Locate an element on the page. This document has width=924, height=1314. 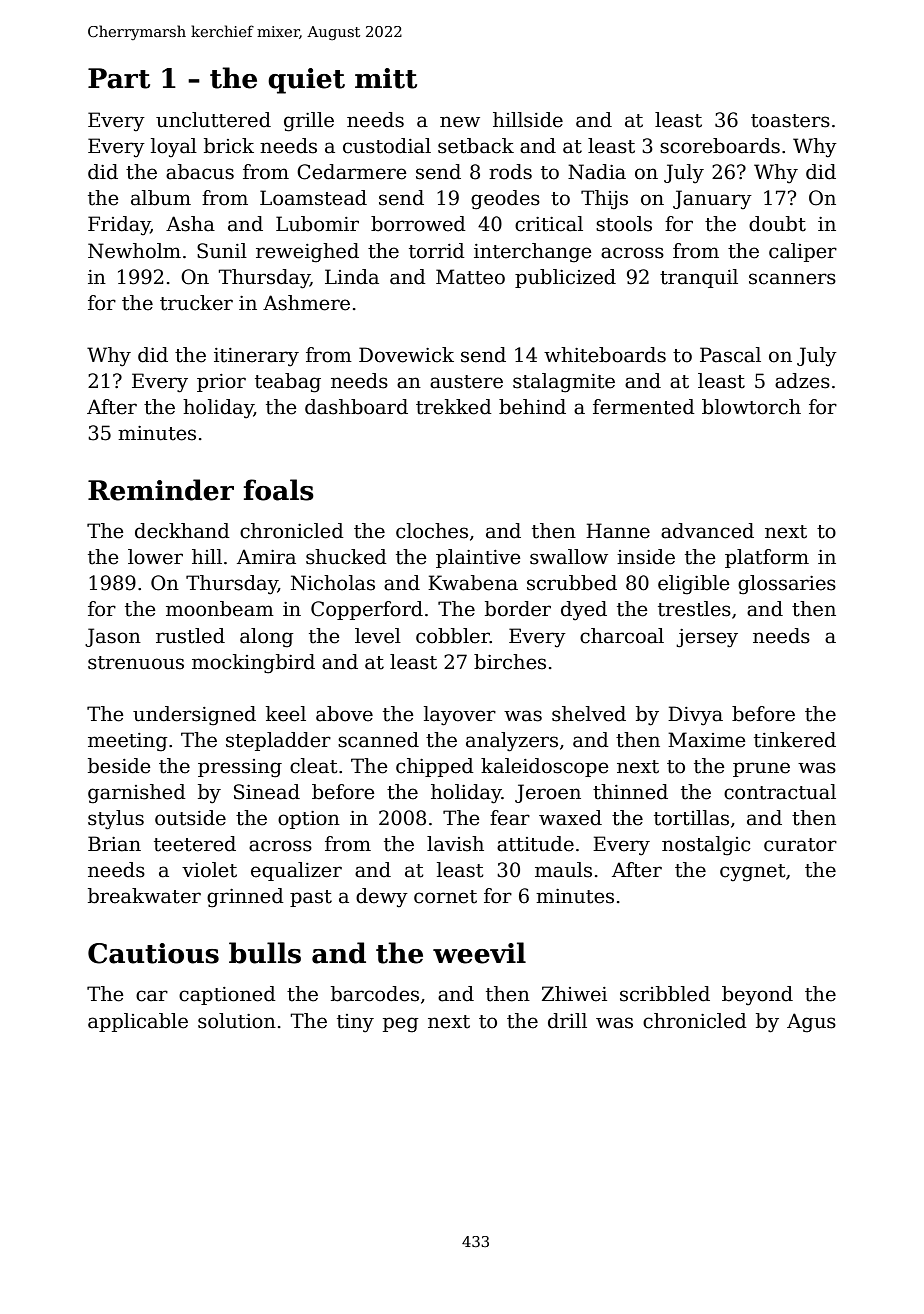
cygnet is located at coordinates (753, 873).
